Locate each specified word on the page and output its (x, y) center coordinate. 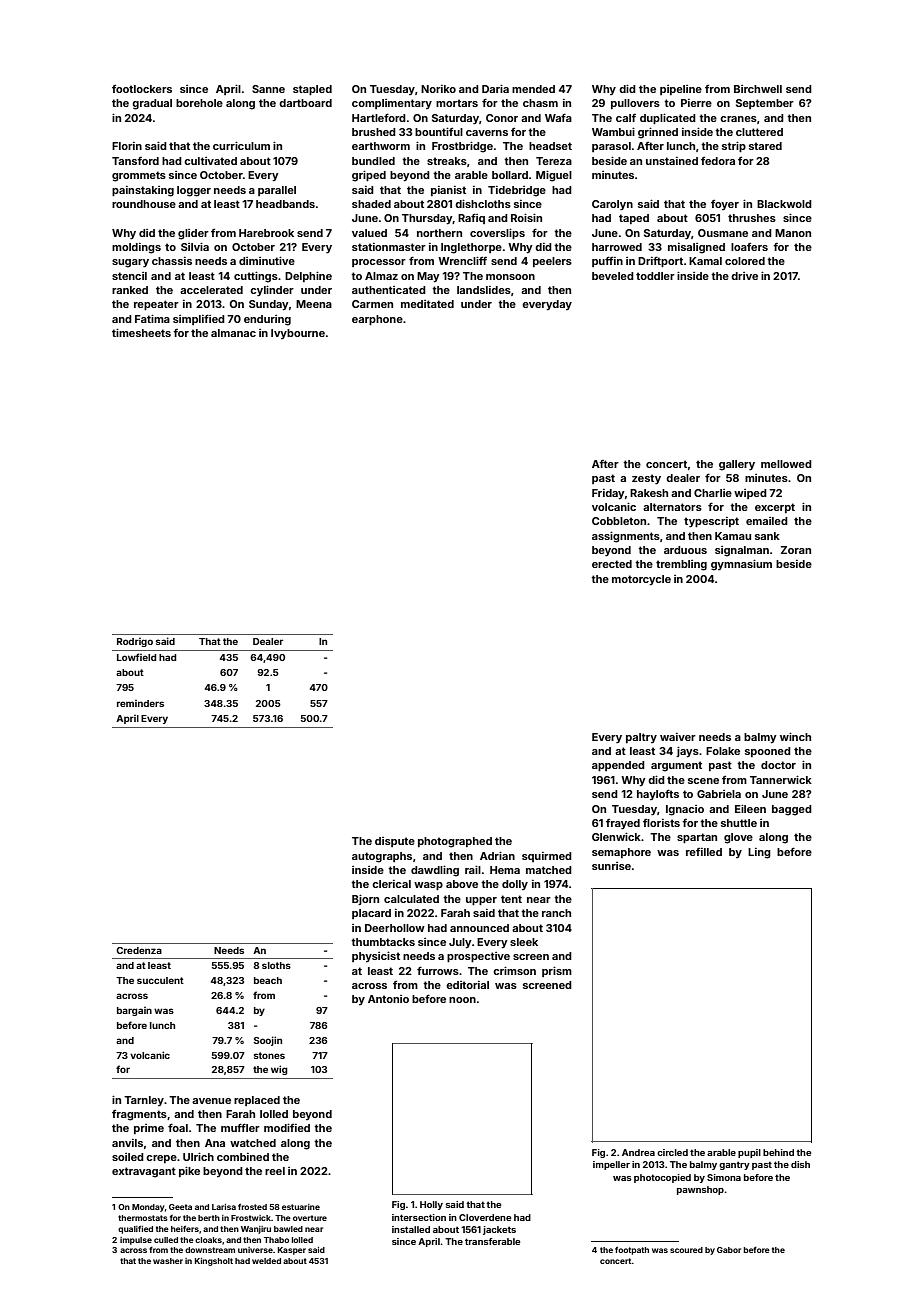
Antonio (388, 999)
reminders (140, 703)
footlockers (142, 89)
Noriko (438, 89)
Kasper (292, 1251)
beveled (613, 276)
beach (268, 980)
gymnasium (741, 565)
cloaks (208, 1240)
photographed (455, 842)
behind (778, 1152)
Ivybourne (298, 334)
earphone (377, 320)
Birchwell (758, 89)
